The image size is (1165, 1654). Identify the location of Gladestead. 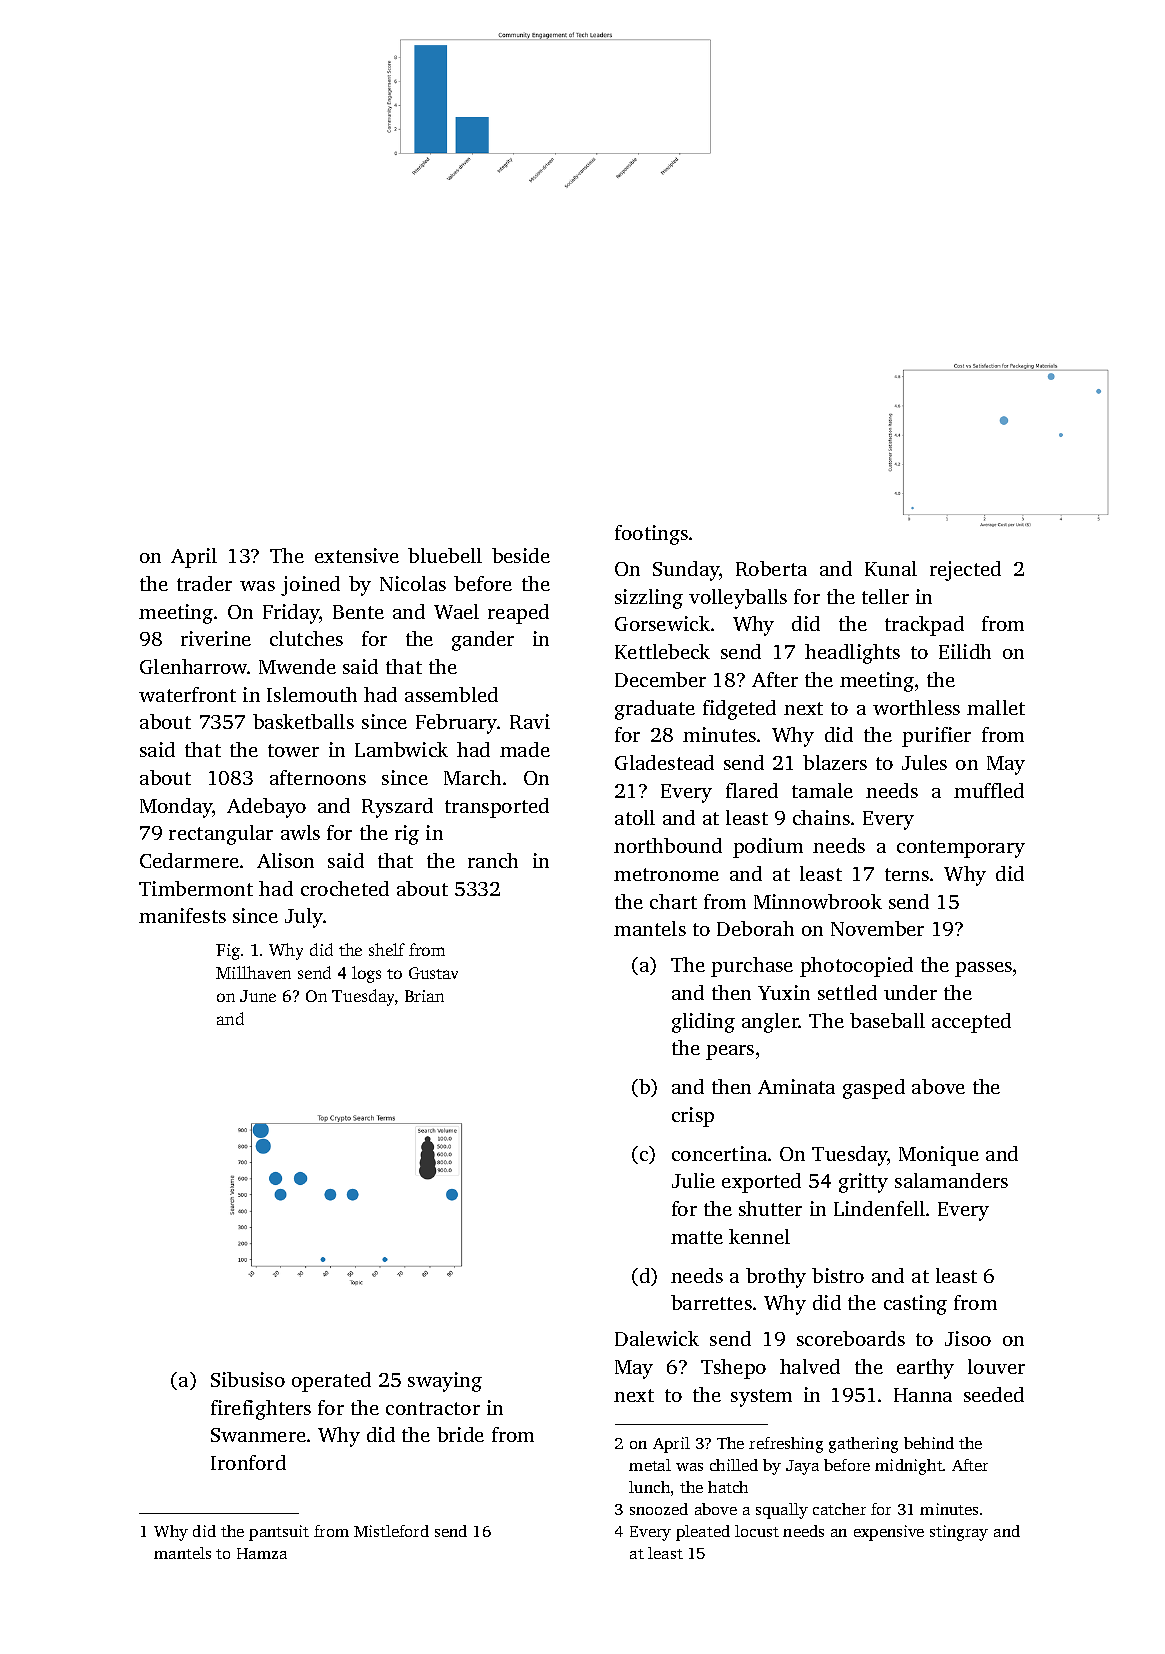
(664, 762).
